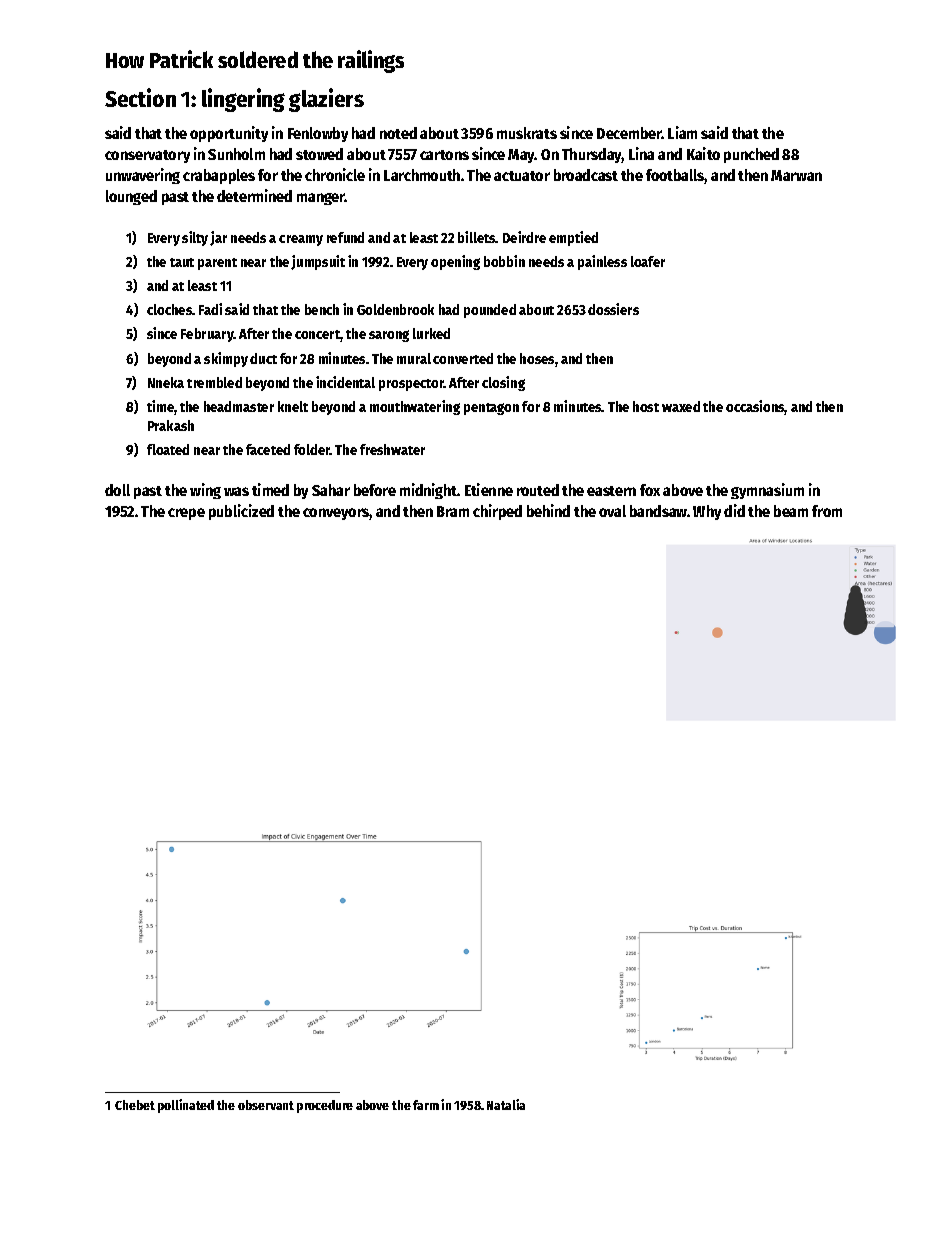 The width and height of the screenshot is (952, 1233). I want to click on Natalia, so click(506, 1104).
